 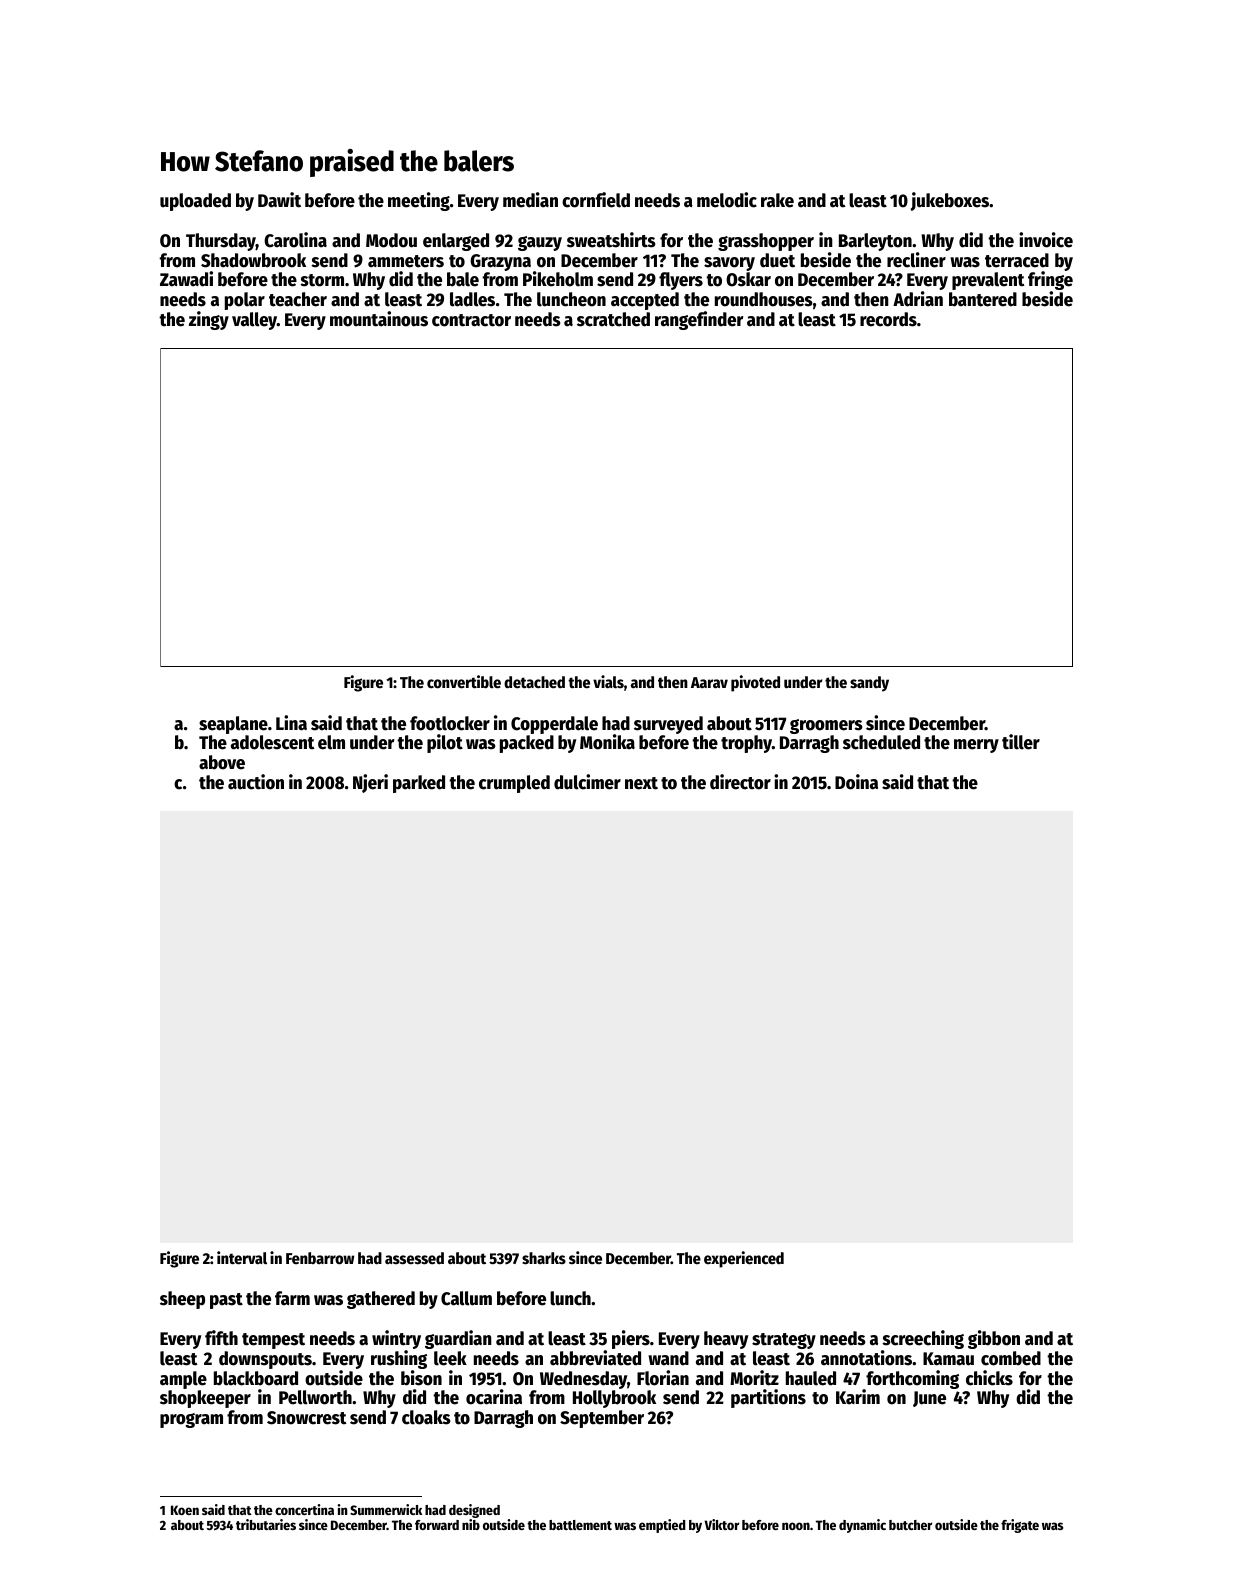 I want to click on experienced, so click(x=744, y=1259).
